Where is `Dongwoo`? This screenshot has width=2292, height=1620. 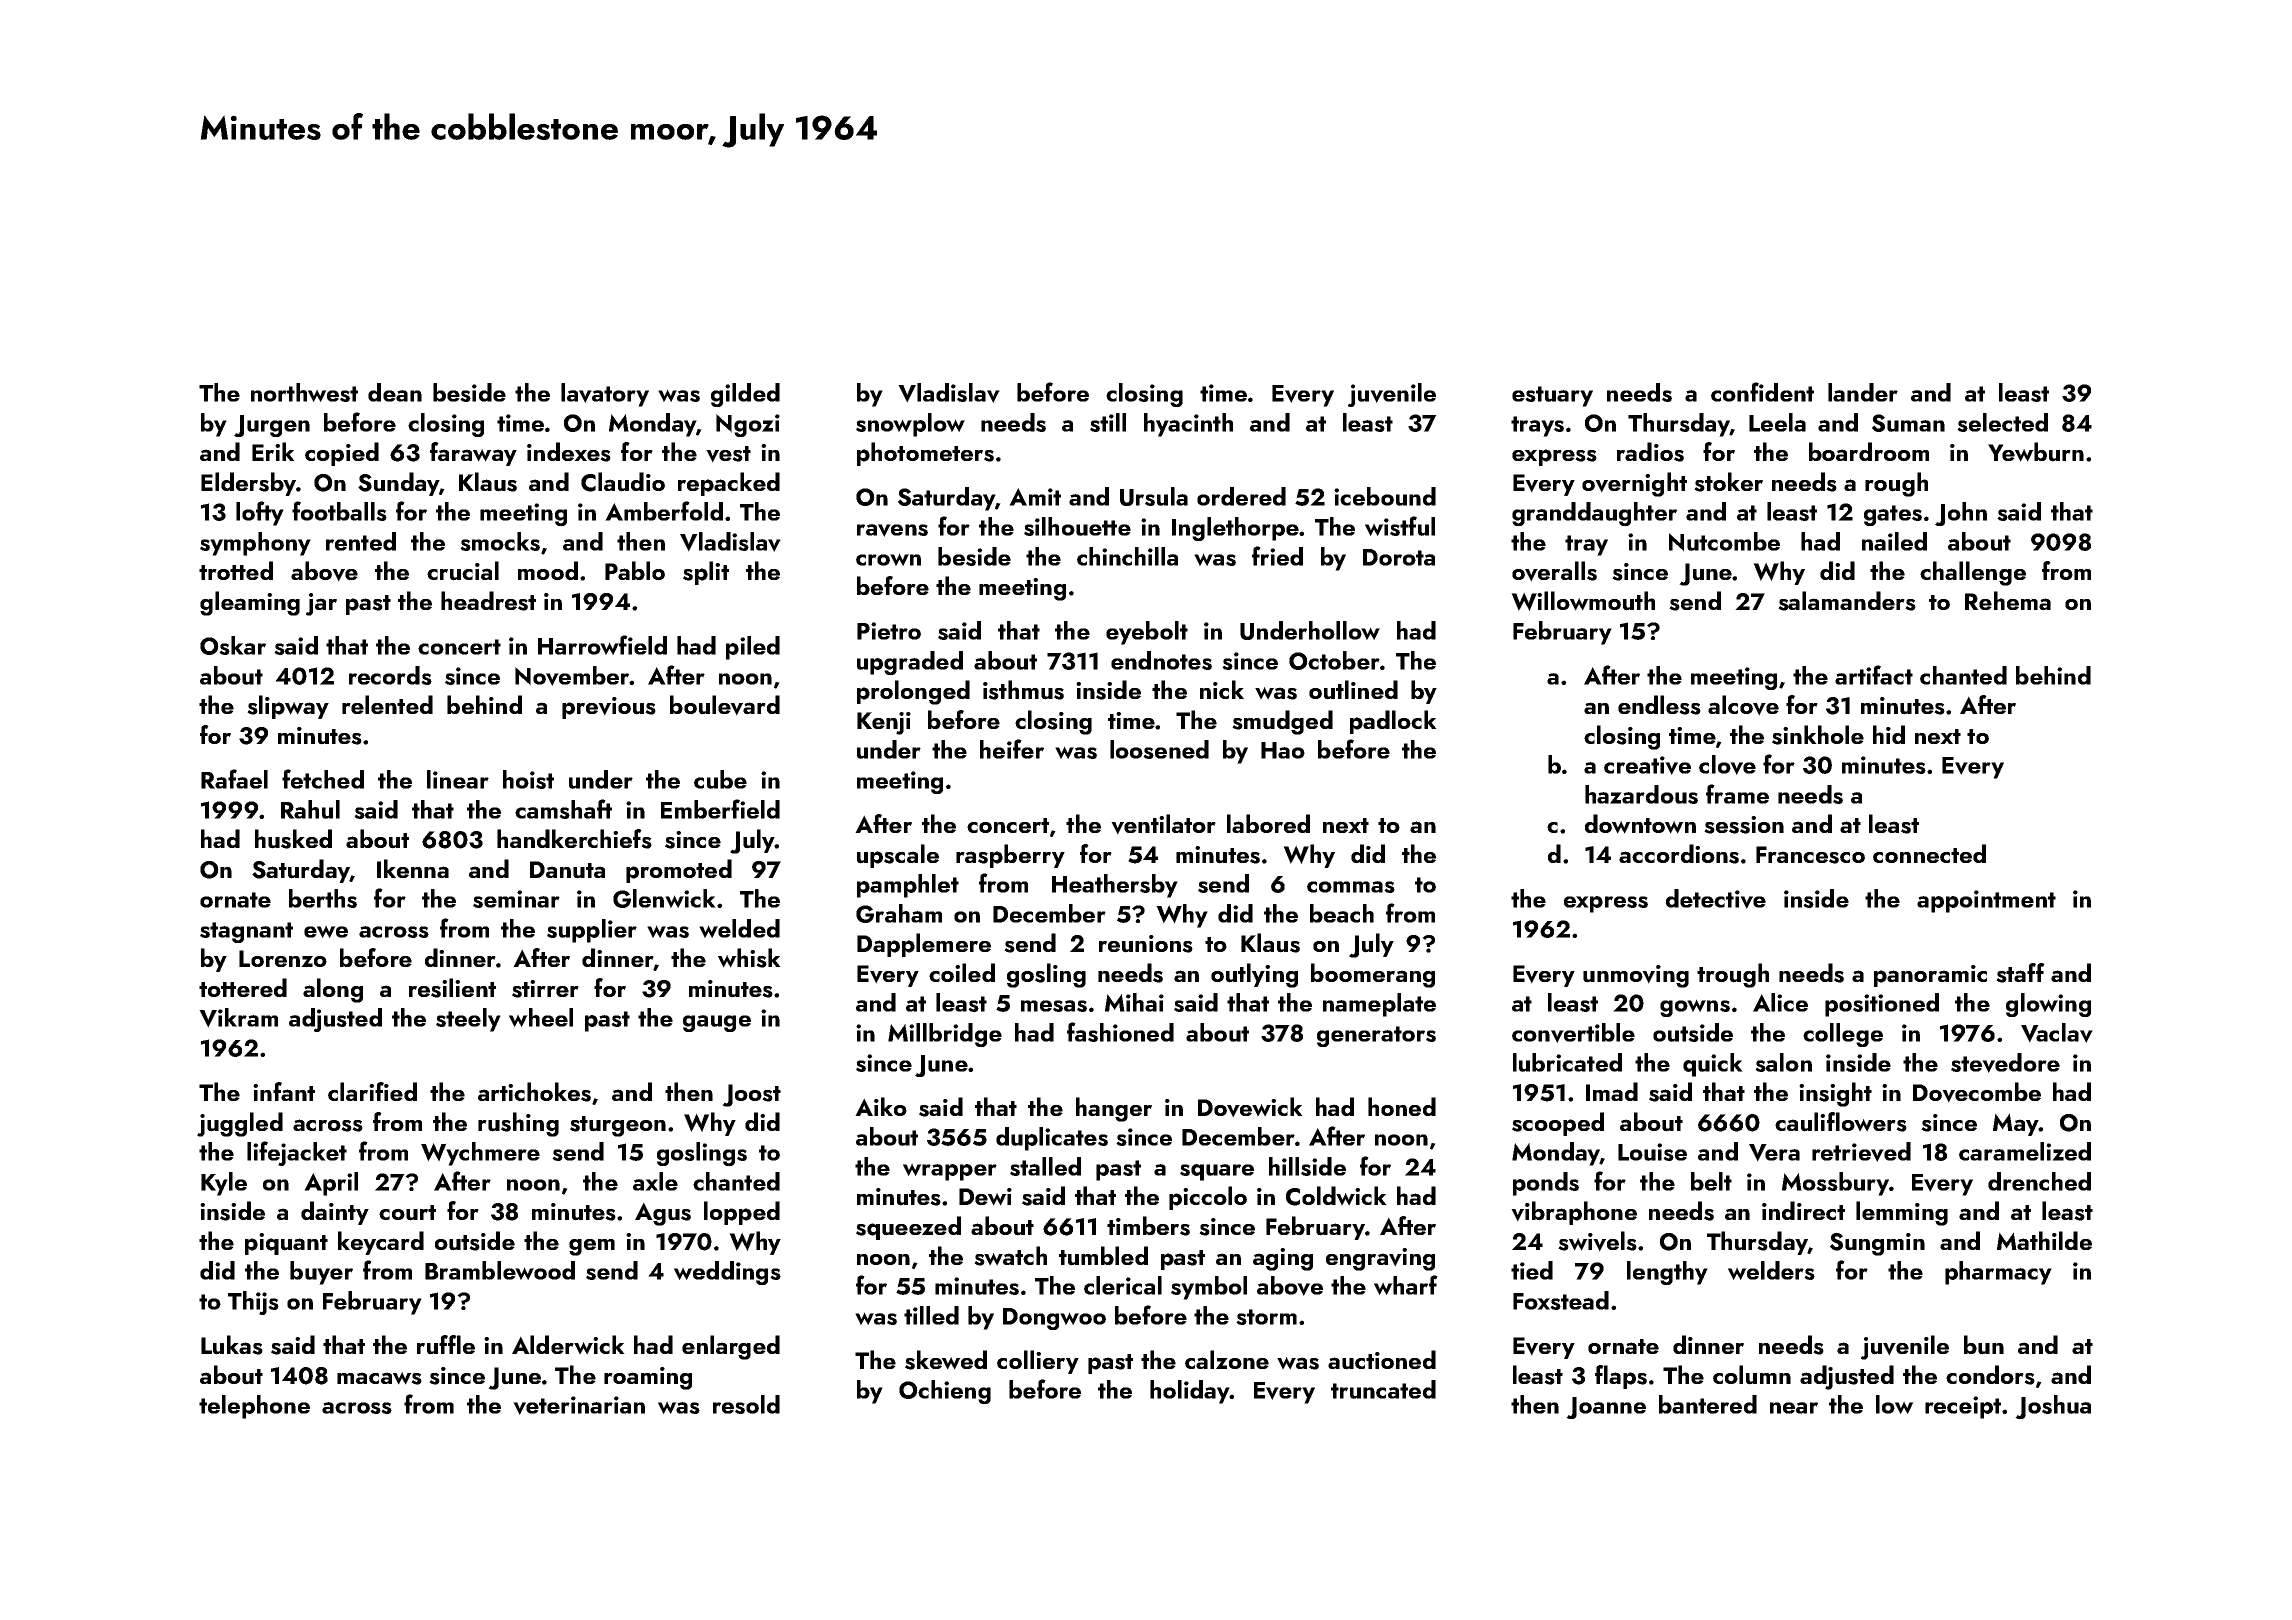
Dongwoo is located at coordinates (1054, 1319).
